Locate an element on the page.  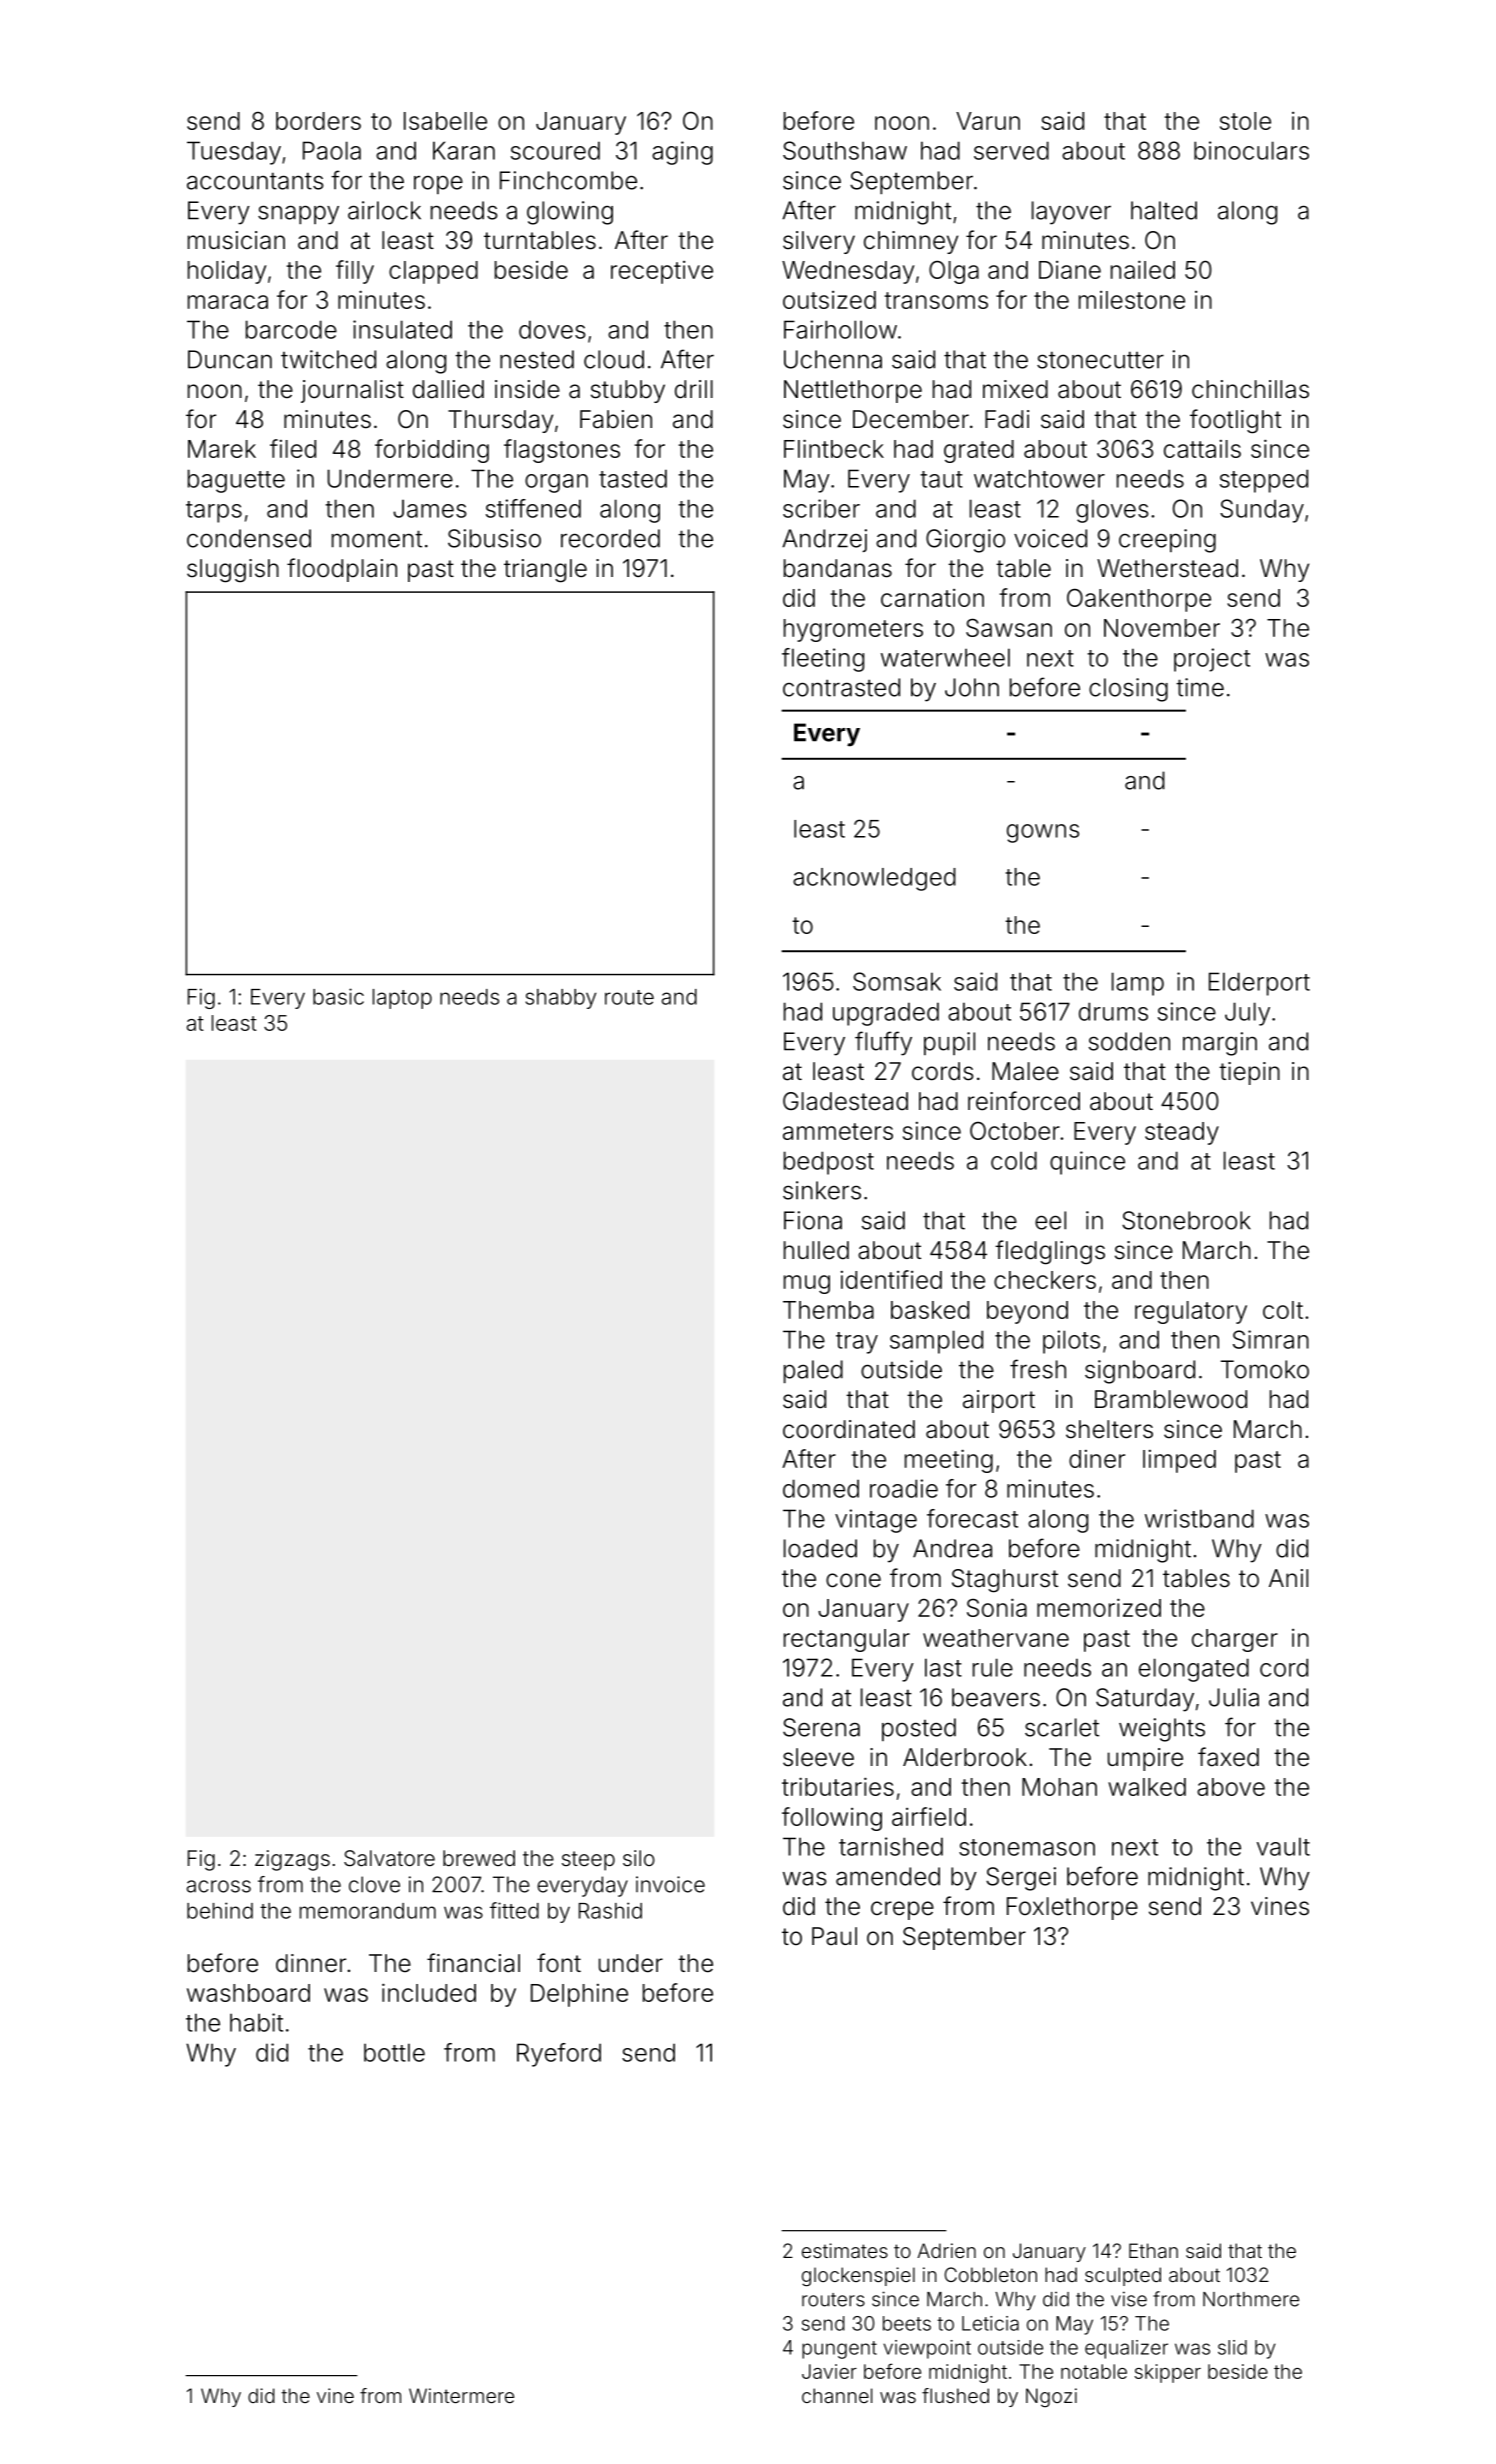
Saturday is located at coordinates (1145, 1700).
